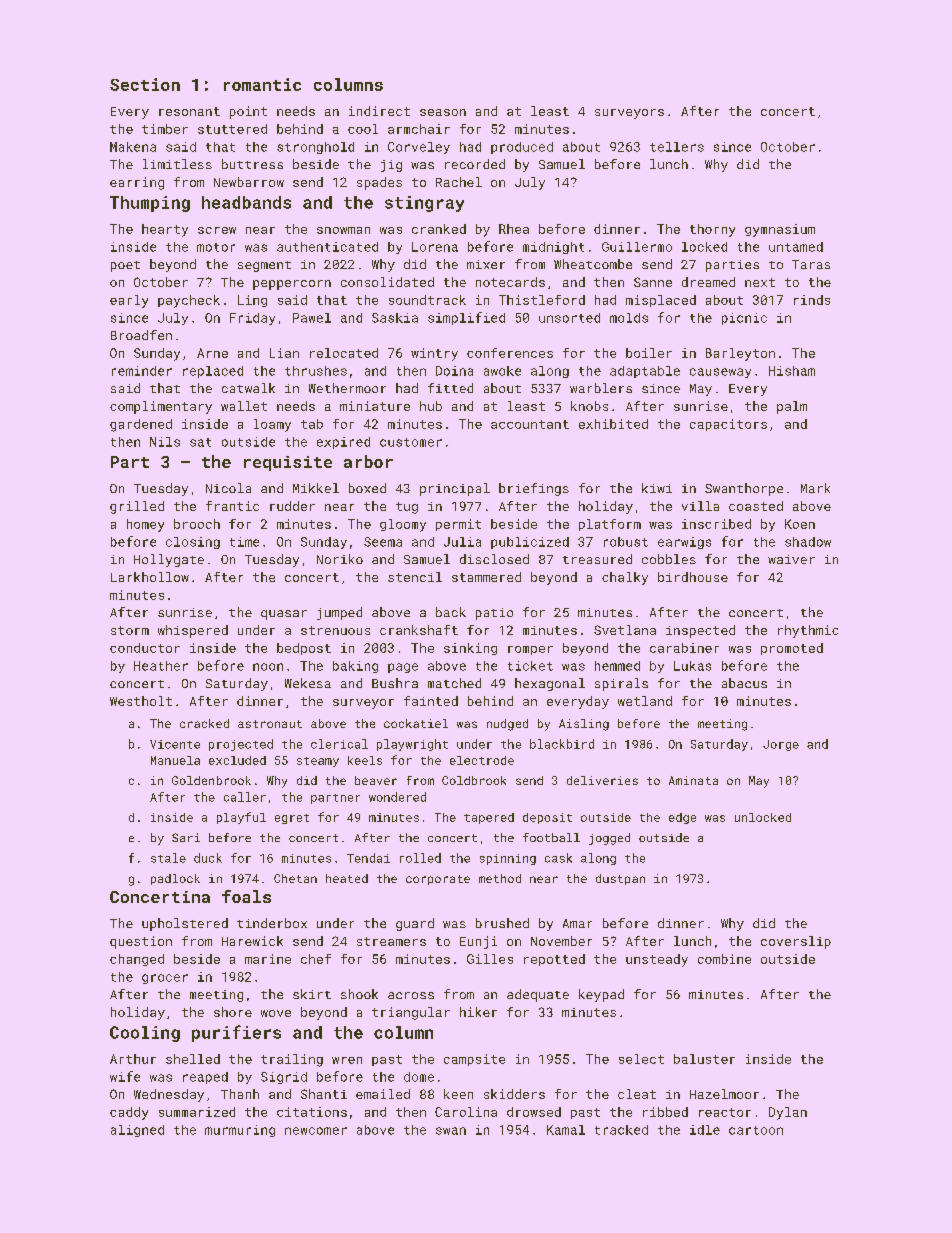  Describe the element at coordinates (137, 183) in the document. I see `earring` at that location.
